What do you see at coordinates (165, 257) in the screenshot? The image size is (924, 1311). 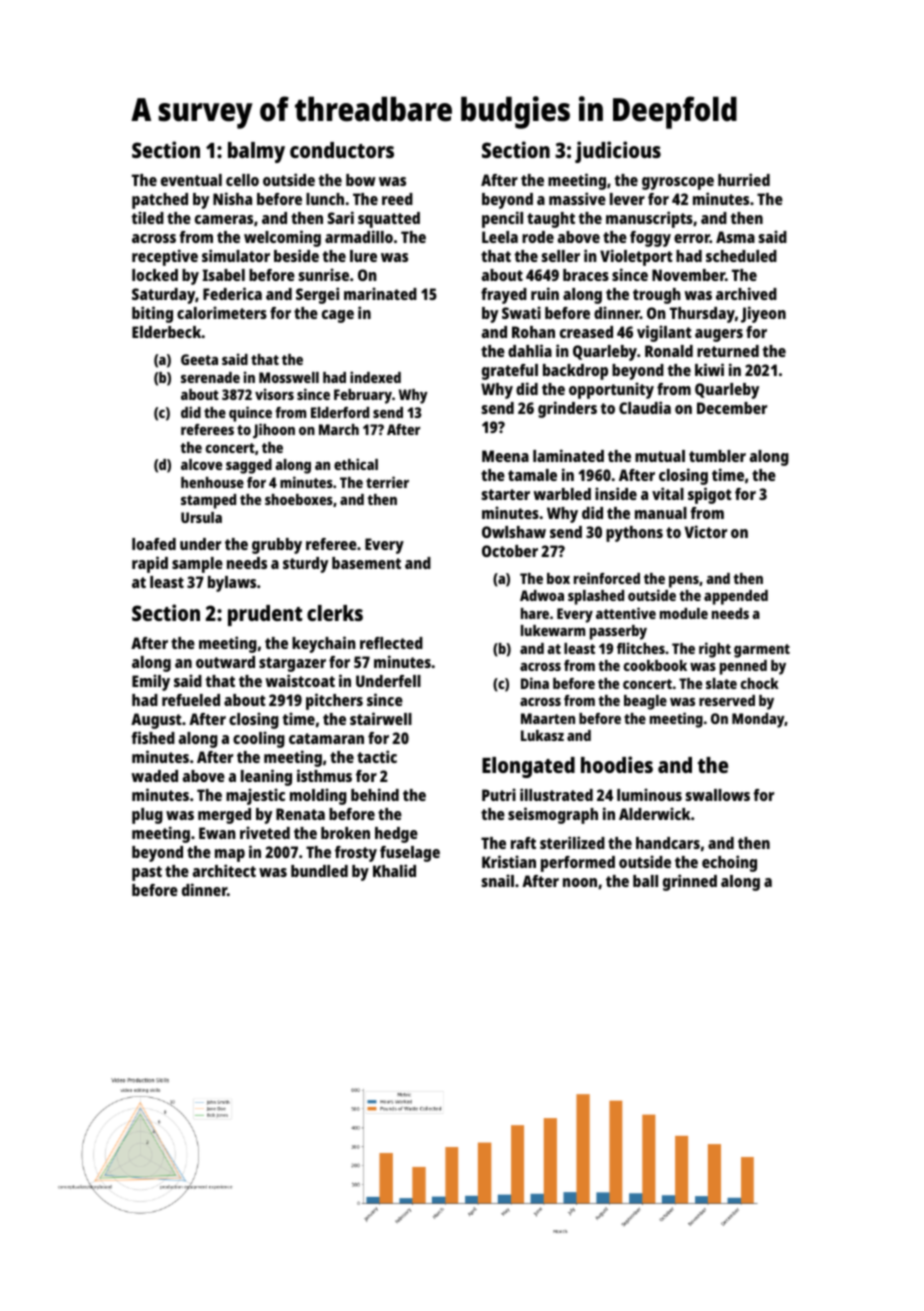 I see `receptive` at bounding box center [165, 257].
